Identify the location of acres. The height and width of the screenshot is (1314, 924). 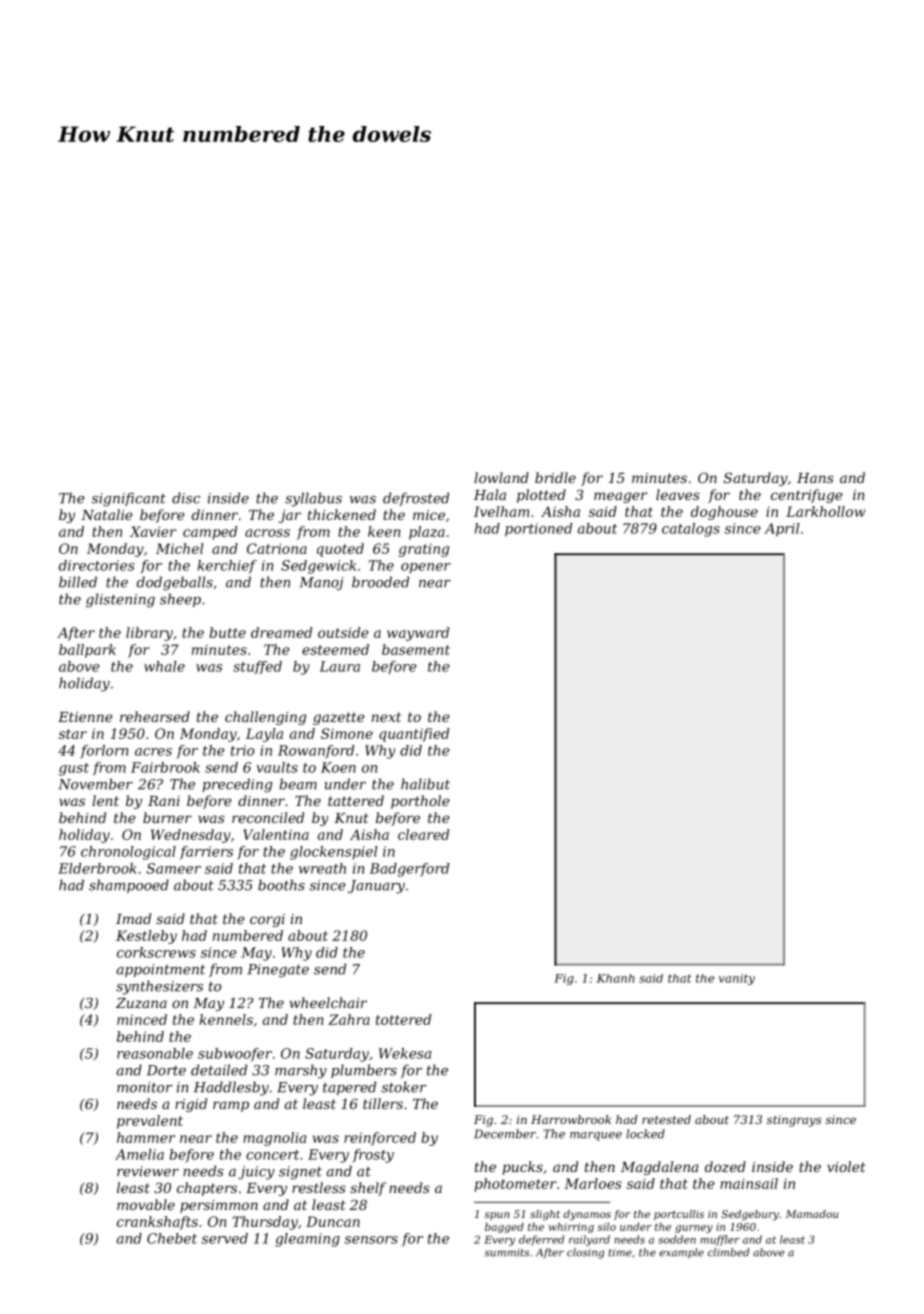
(153, 752).
